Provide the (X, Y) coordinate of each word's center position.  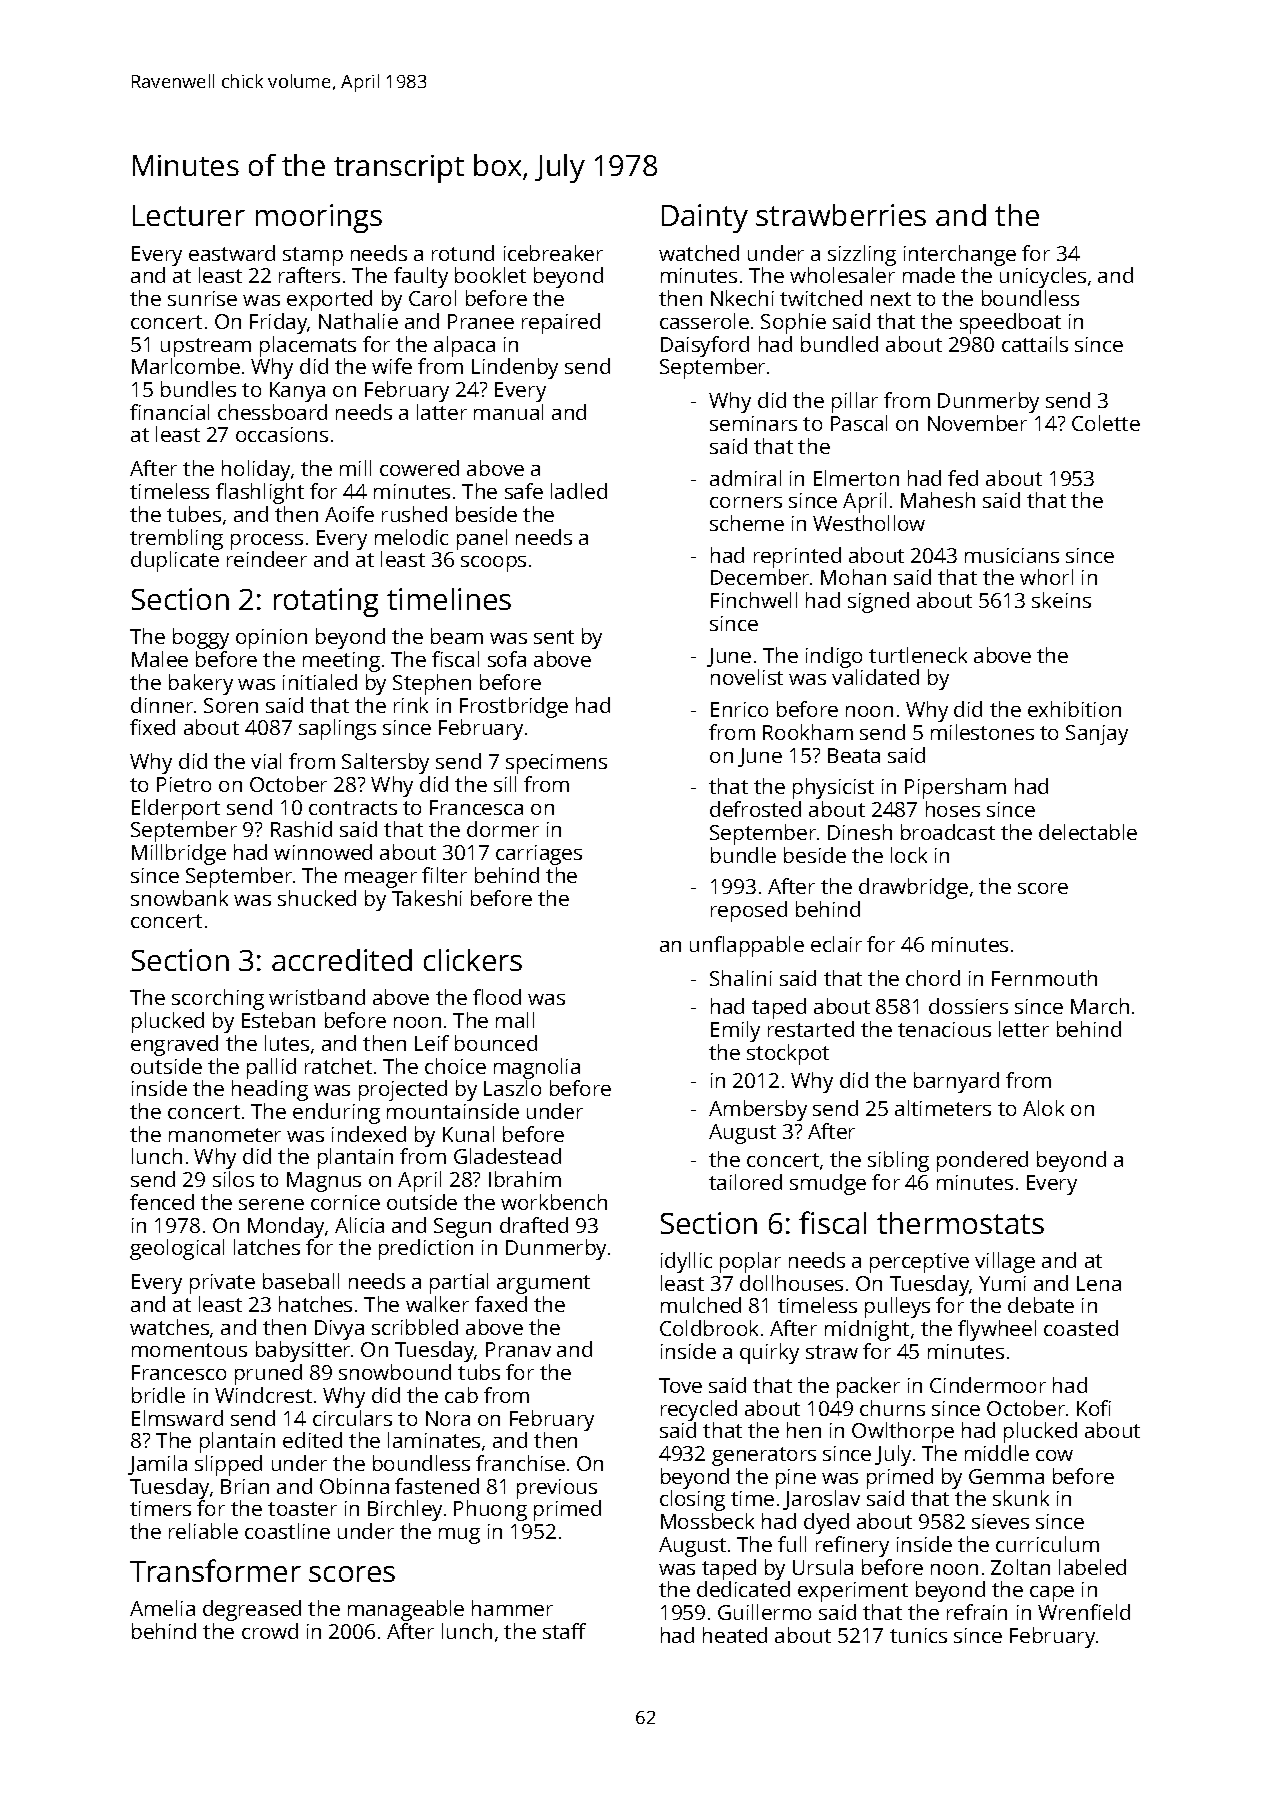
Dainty (705, 218)
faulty (421, 277)
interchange (960, 255)
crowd (270, 1631)
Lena (1099, 1283)
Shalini (741, 978)
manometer (225, 1135)
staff (564, 1631)
